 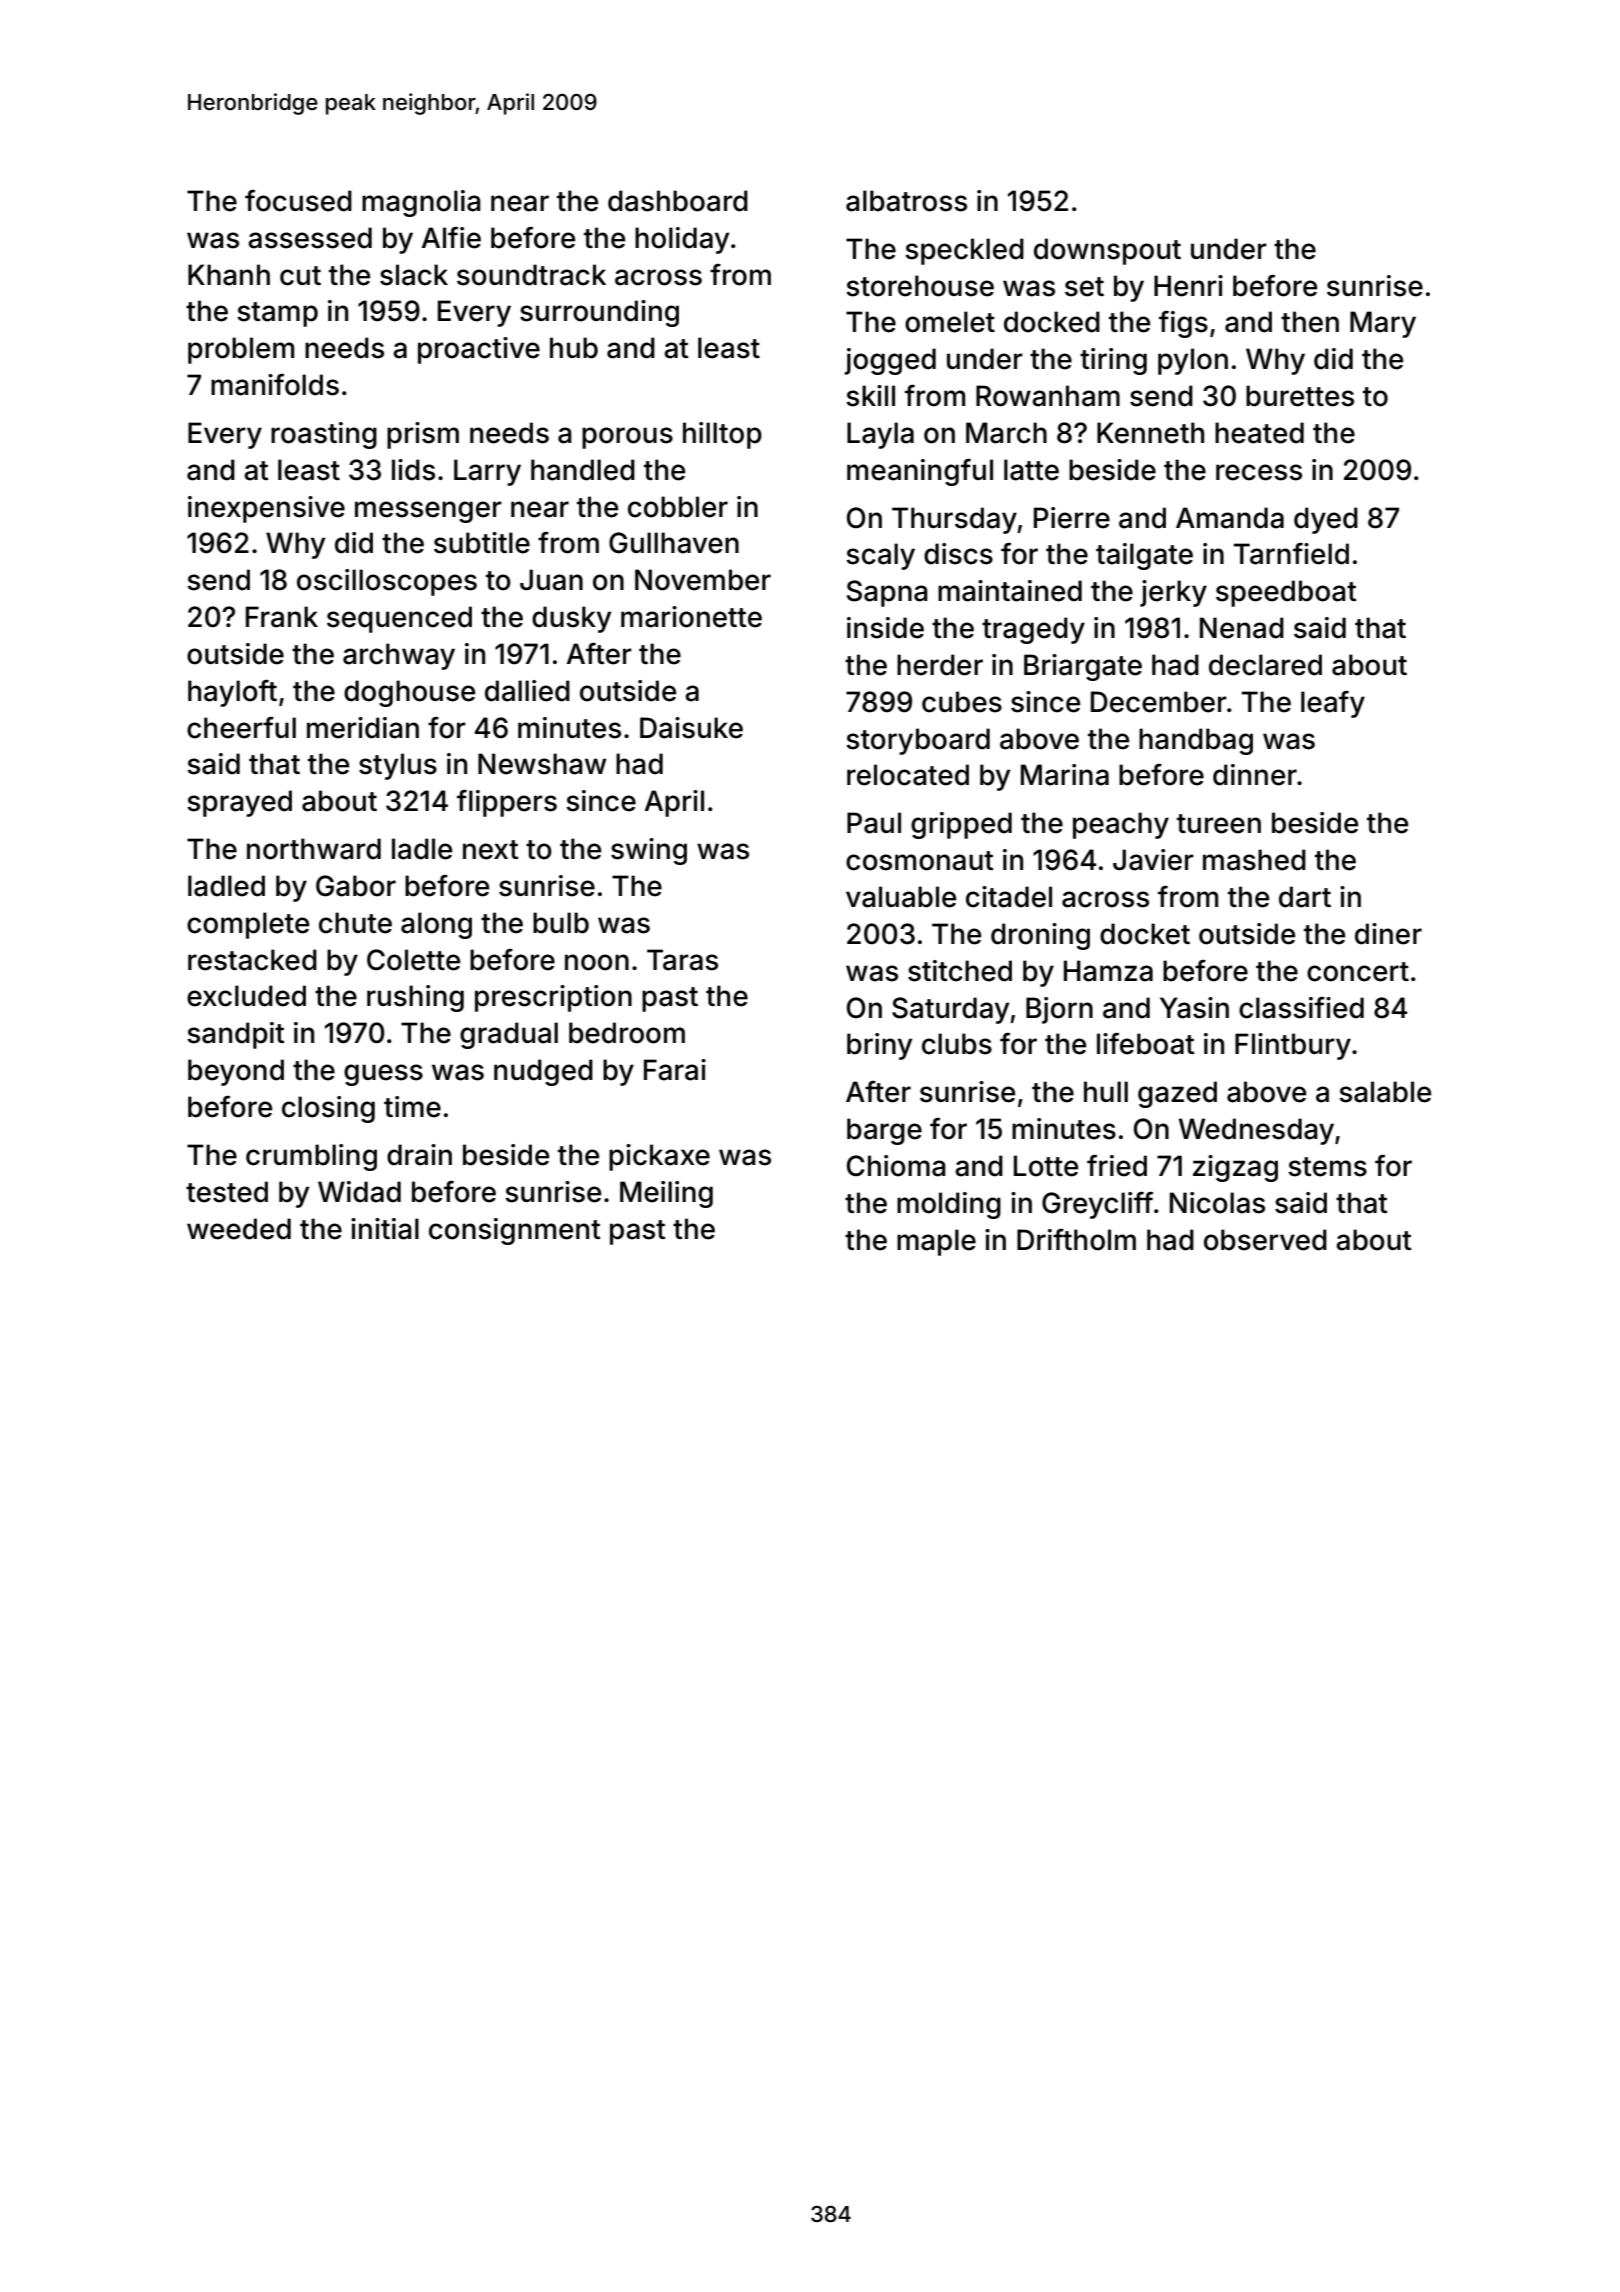 What do you see at coordinates (328, 1109) in the image?
I see `closing` at bounding box center [328, 1109].
